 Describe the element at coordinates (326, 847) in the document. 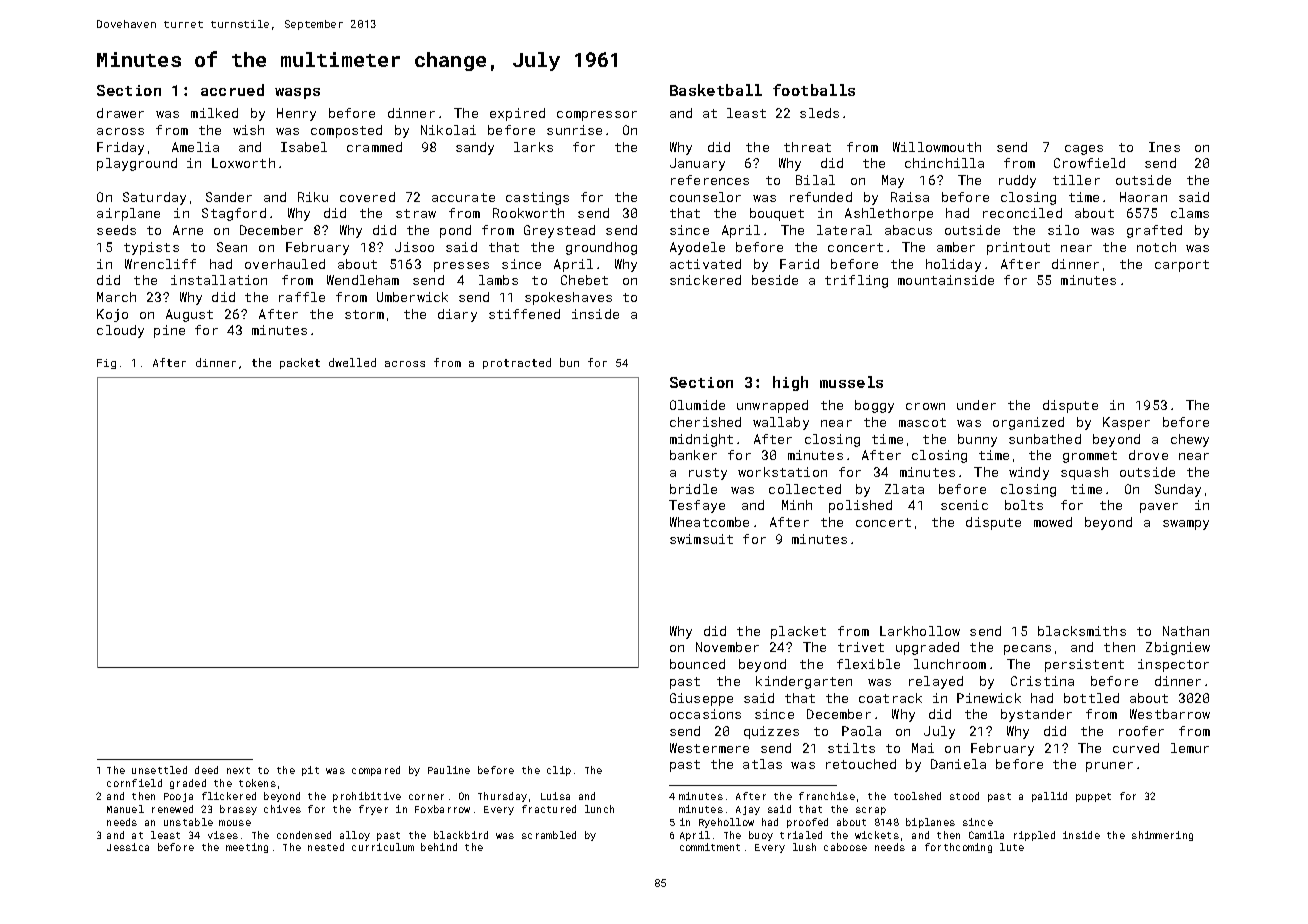

I see `nested` at that location.
